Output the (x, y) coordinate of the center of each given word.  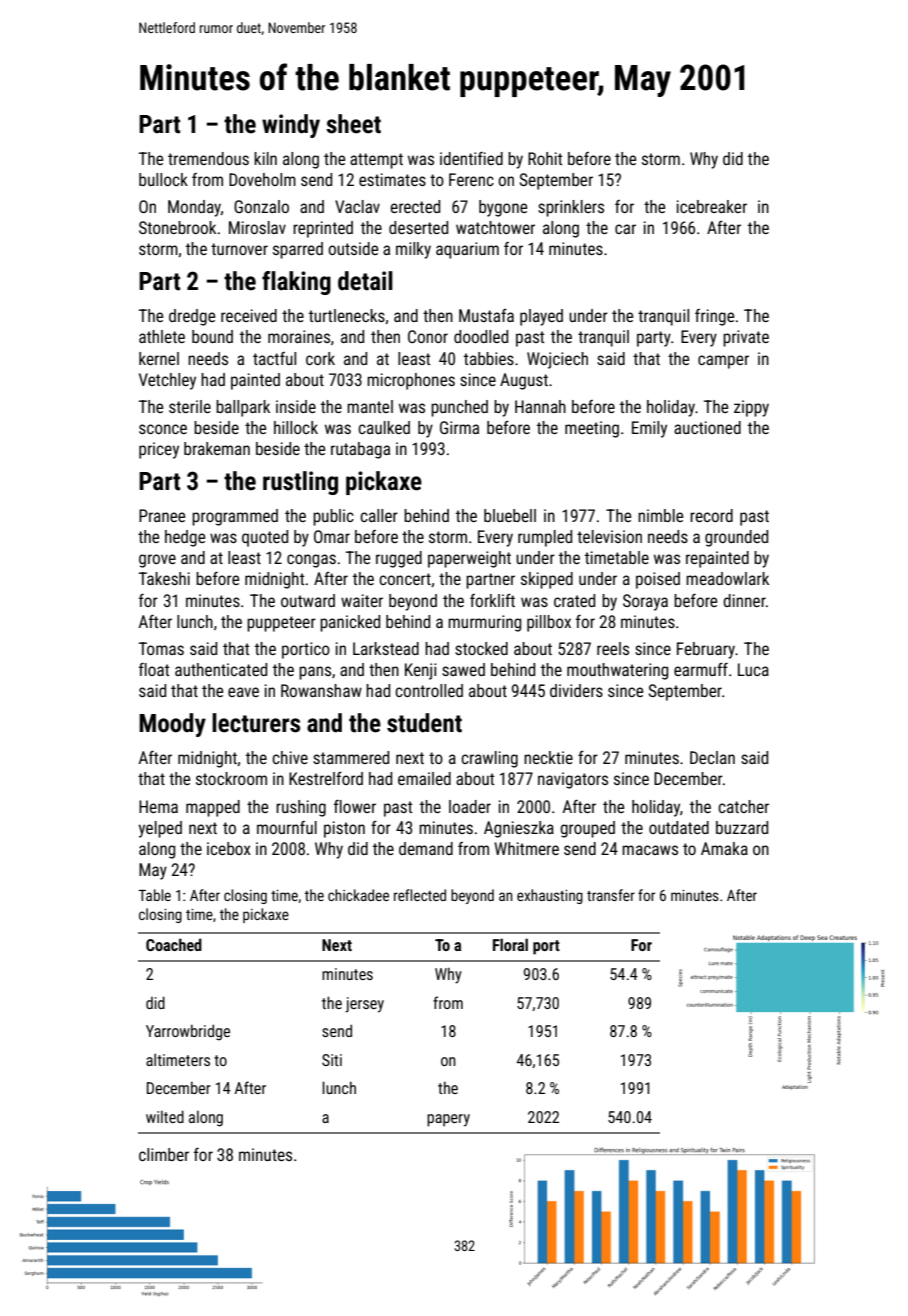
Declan (712, 757)
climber (164, 1154)
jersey (364, 1005)
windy (291, 126)
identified (471, 158)
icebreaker (712, 206)
